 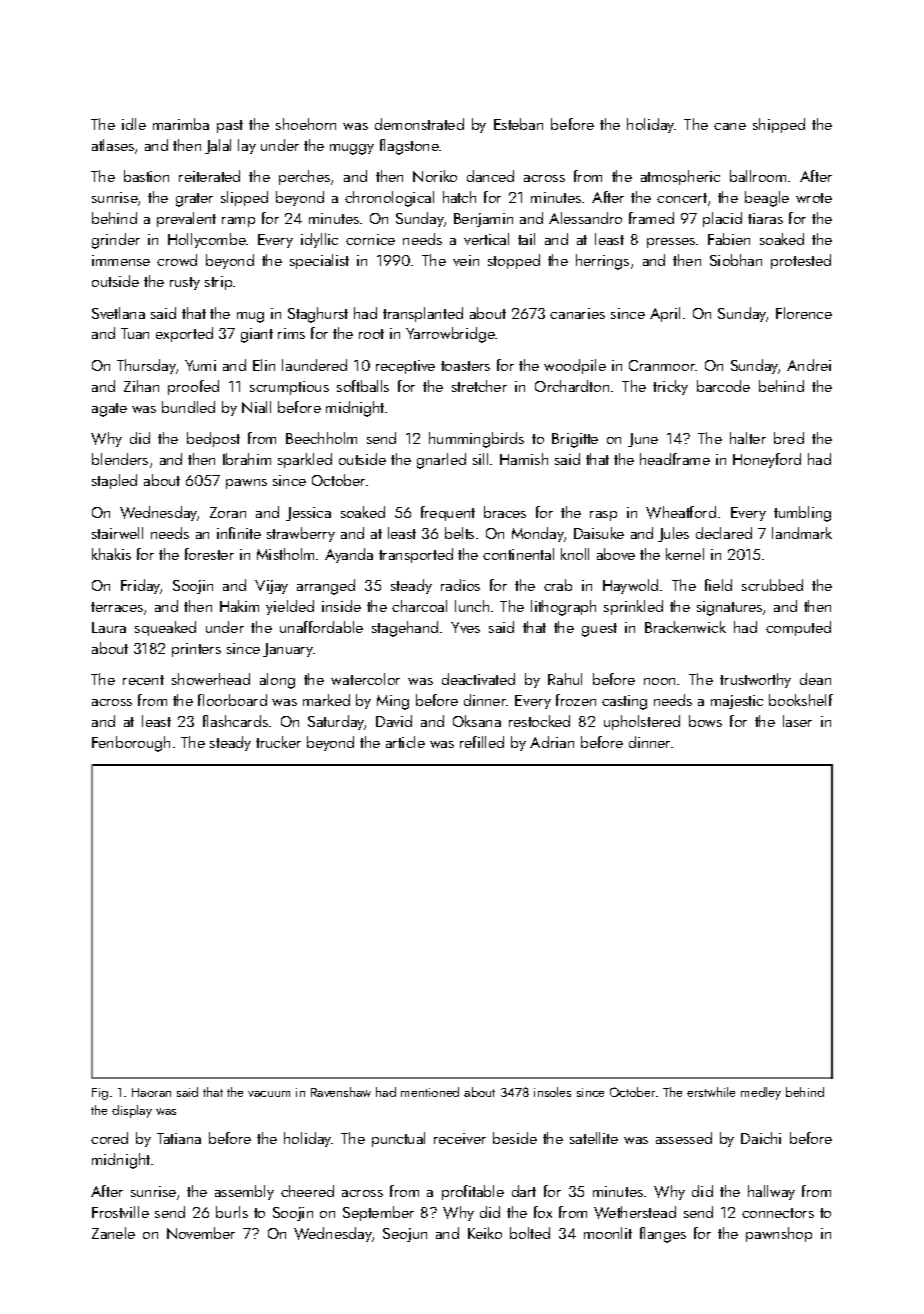 I want to click on laser, so click(x=797, y=721).
